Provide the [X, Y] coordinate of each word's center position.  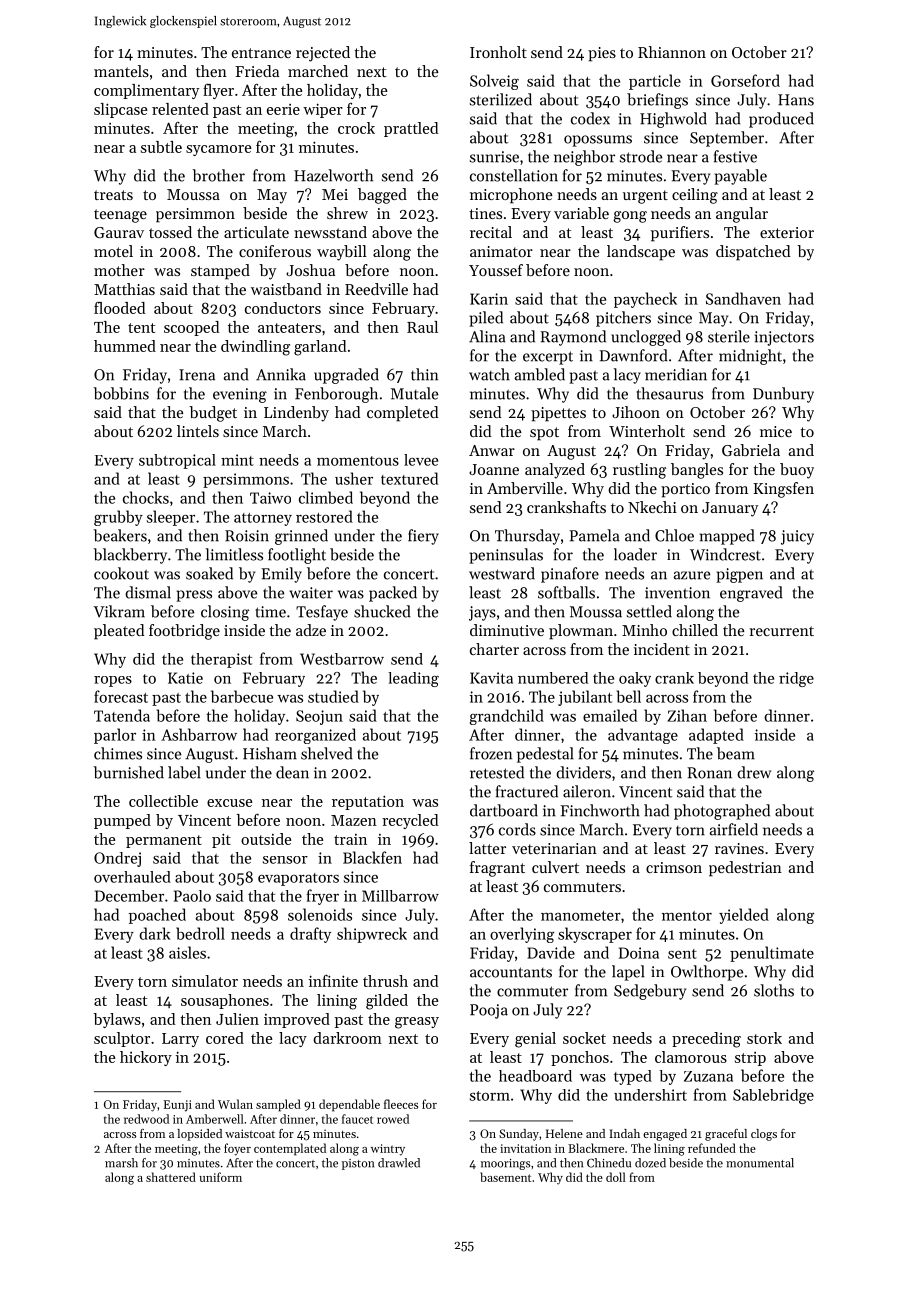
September [727, 139]
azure [692, 575]
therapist [221, 660]
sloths [774, 990]
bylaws [117, 1020]
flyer [218, 91]
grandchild [507, 717]
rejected [323, 54]
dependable [349, 1105]
